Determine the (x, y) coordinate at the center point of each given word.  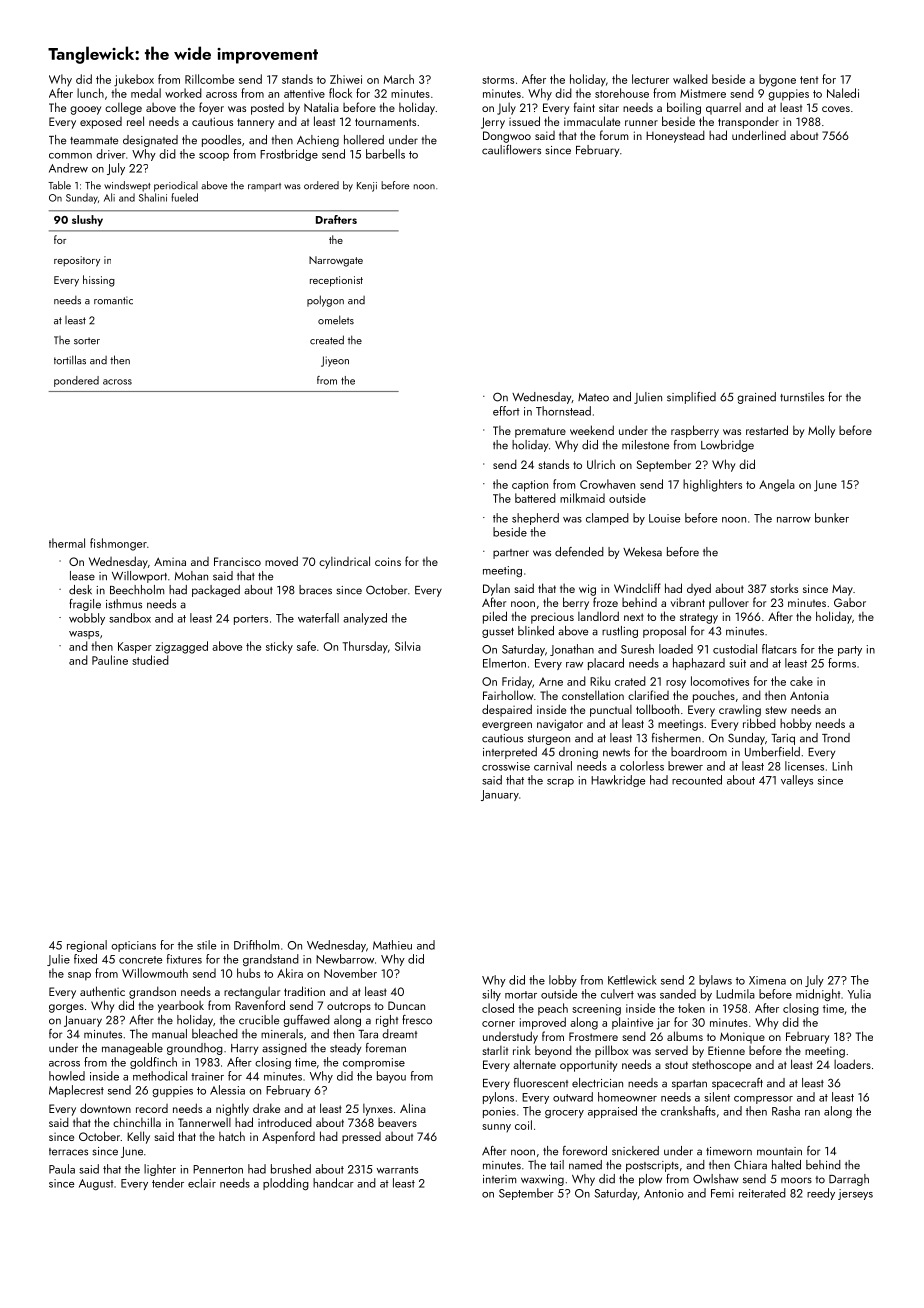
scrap (560, 783)
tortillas (70, 360)
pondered (76, 381)
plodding (286, 1184)
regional (87, 946)
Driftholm (256, 945)
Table (59, 185)
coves (836, 109)
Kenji (367, 187)
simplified (691, 398)
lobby (563, 981)
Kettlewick (632, 980)
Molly (821, 431)
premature (540, 432)
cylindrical (344, 562)
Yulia (859, 994)
